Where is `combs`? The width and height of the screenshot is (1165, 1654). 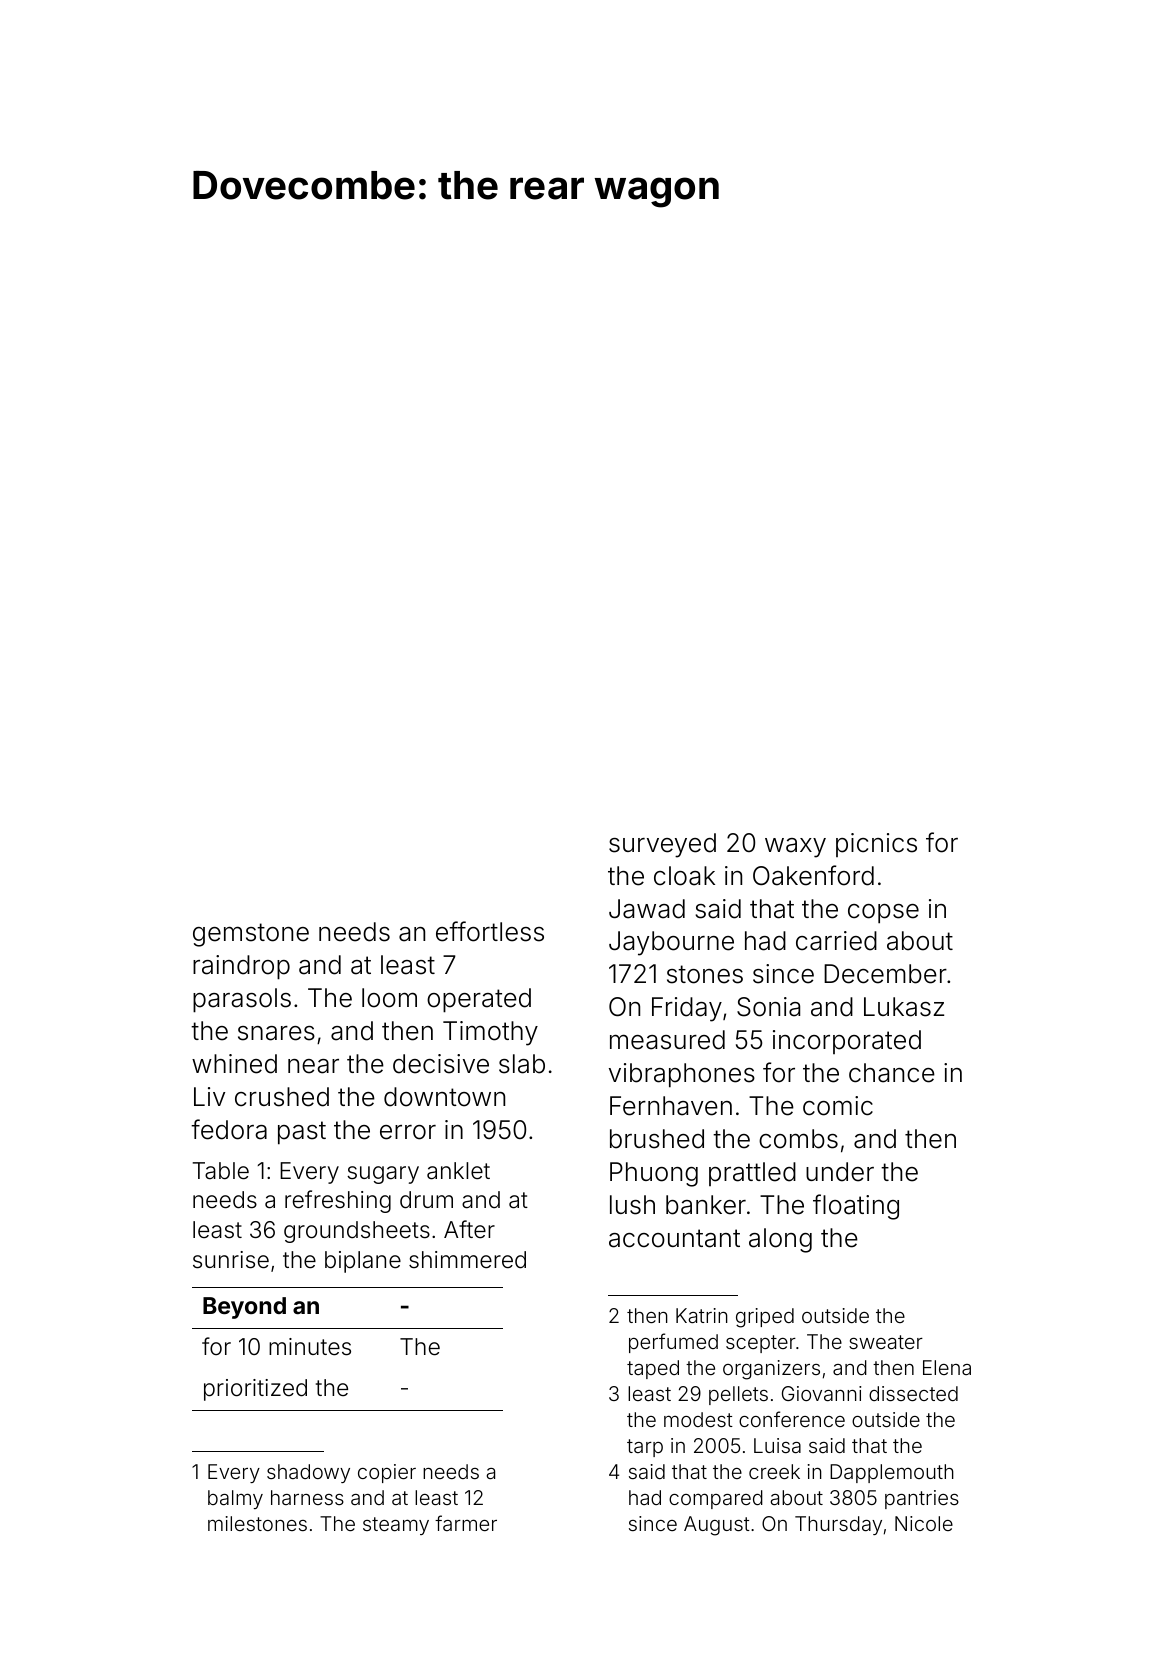 combs is located at coordinates (798, 1139).
